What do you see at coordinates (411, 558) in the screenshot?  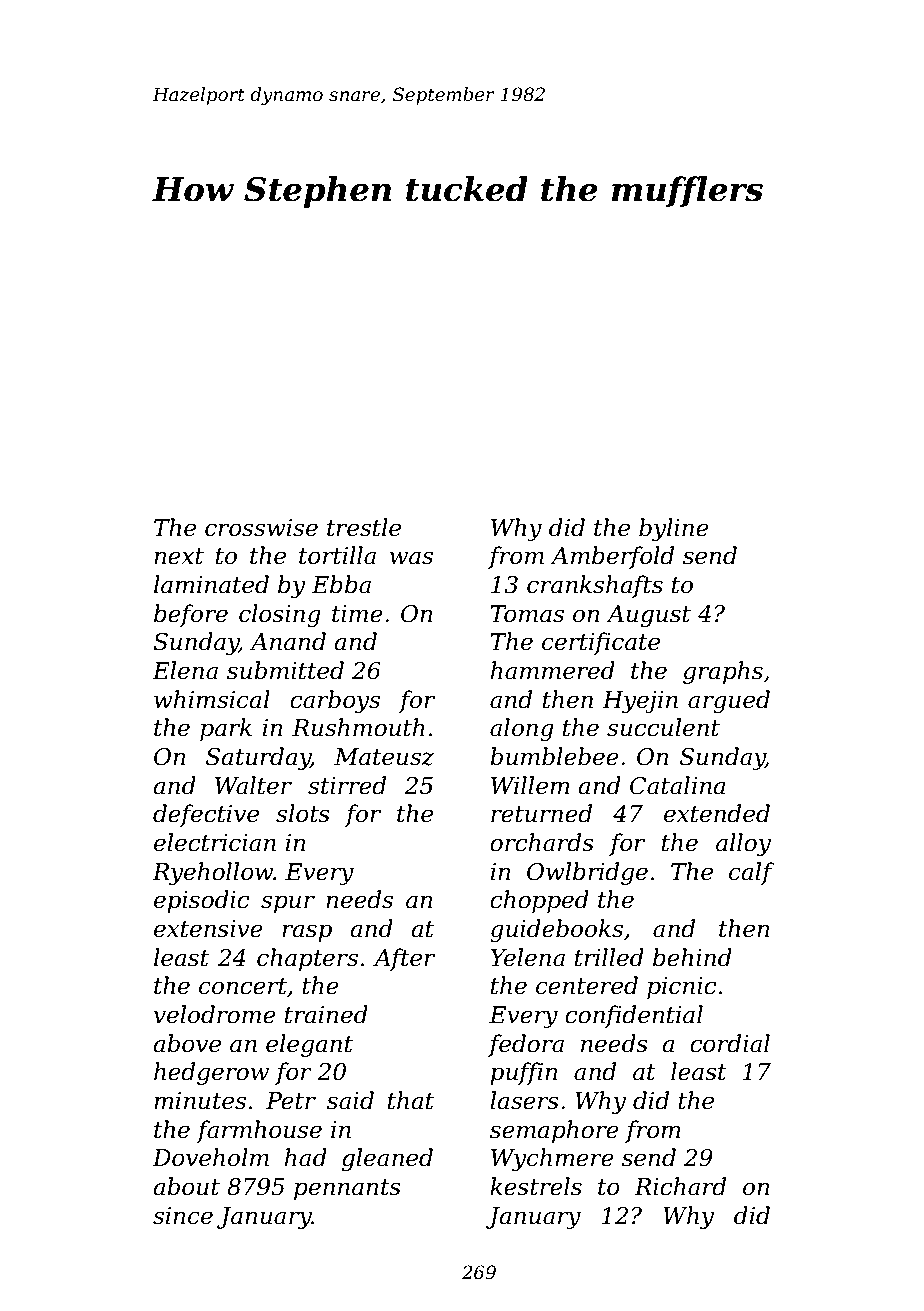 I see `was` at bounding box center [411, 558].
